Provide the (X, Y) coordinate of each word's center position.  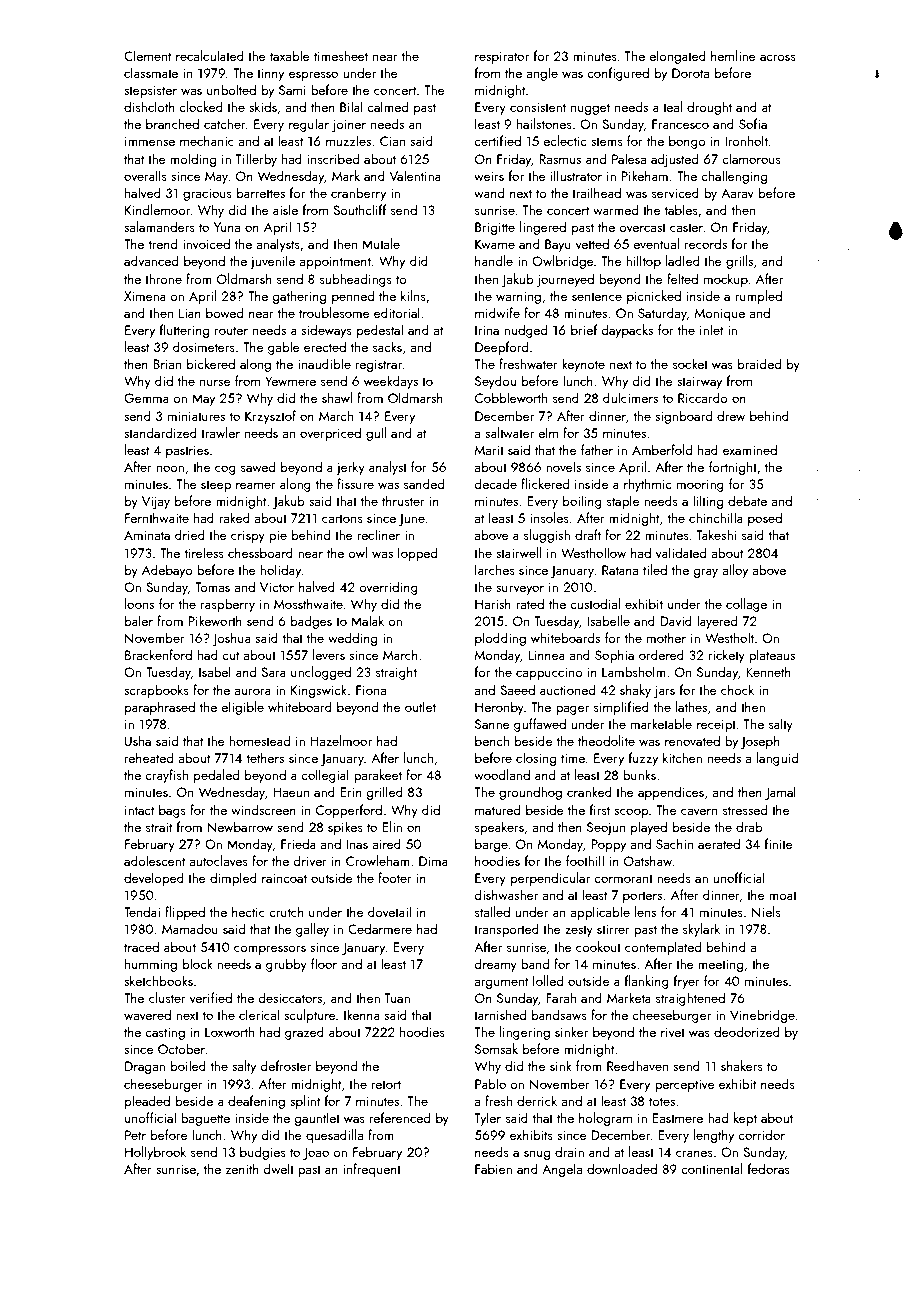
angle (542, 74)
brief (584, 329)
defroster (285, 1065)
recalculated (210, 55)
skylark (701, 930)
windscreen (263, 809)
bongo (687, 142)
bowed (224, 312)
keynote (583, 365)
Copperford (349, 811)
